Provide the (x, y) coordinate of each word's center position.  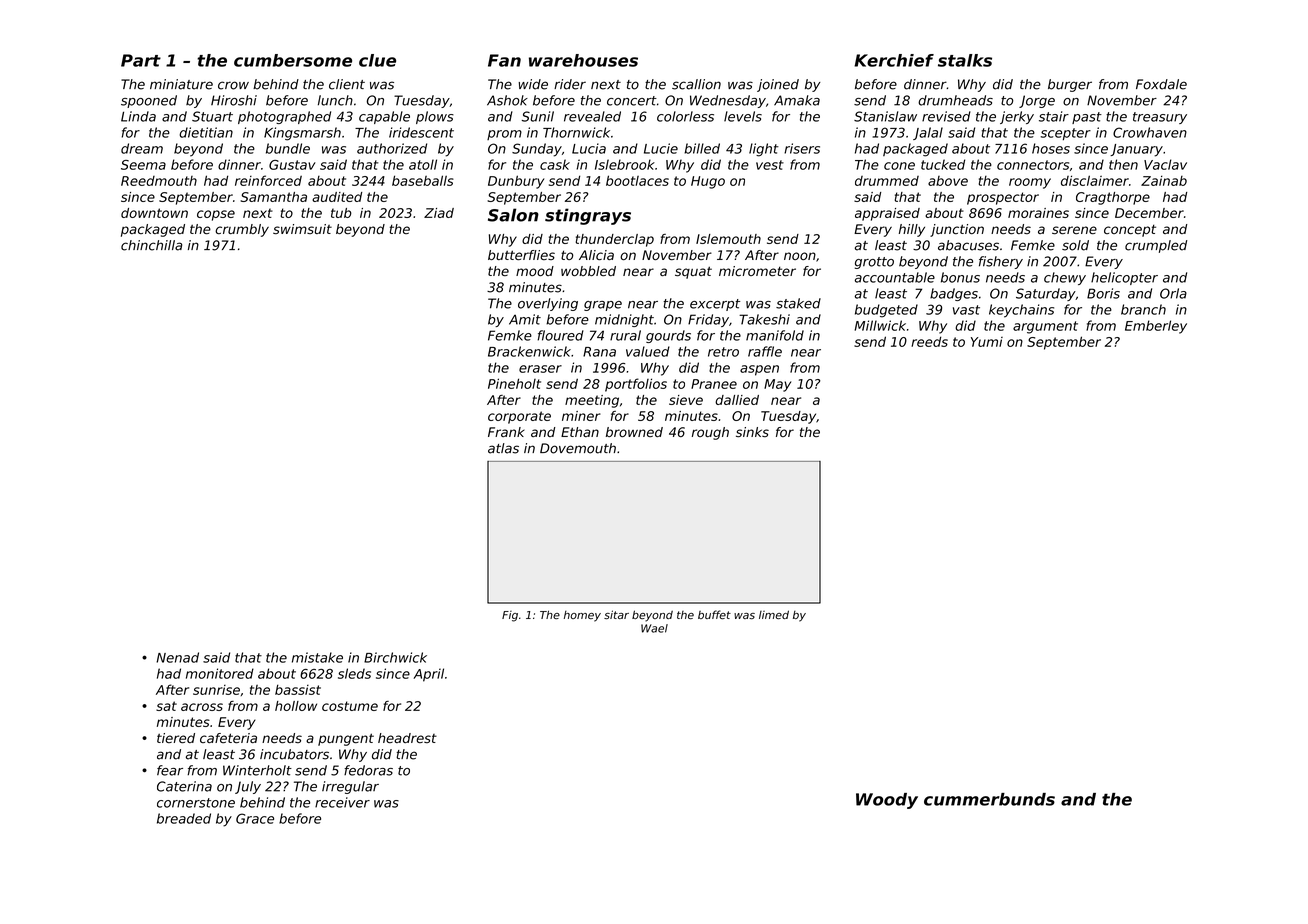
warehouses (583, 60)
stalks (965, 60)
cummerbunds (989, 799)
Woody (887, 801)
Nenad (177, 657)
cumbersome (293, 60)
